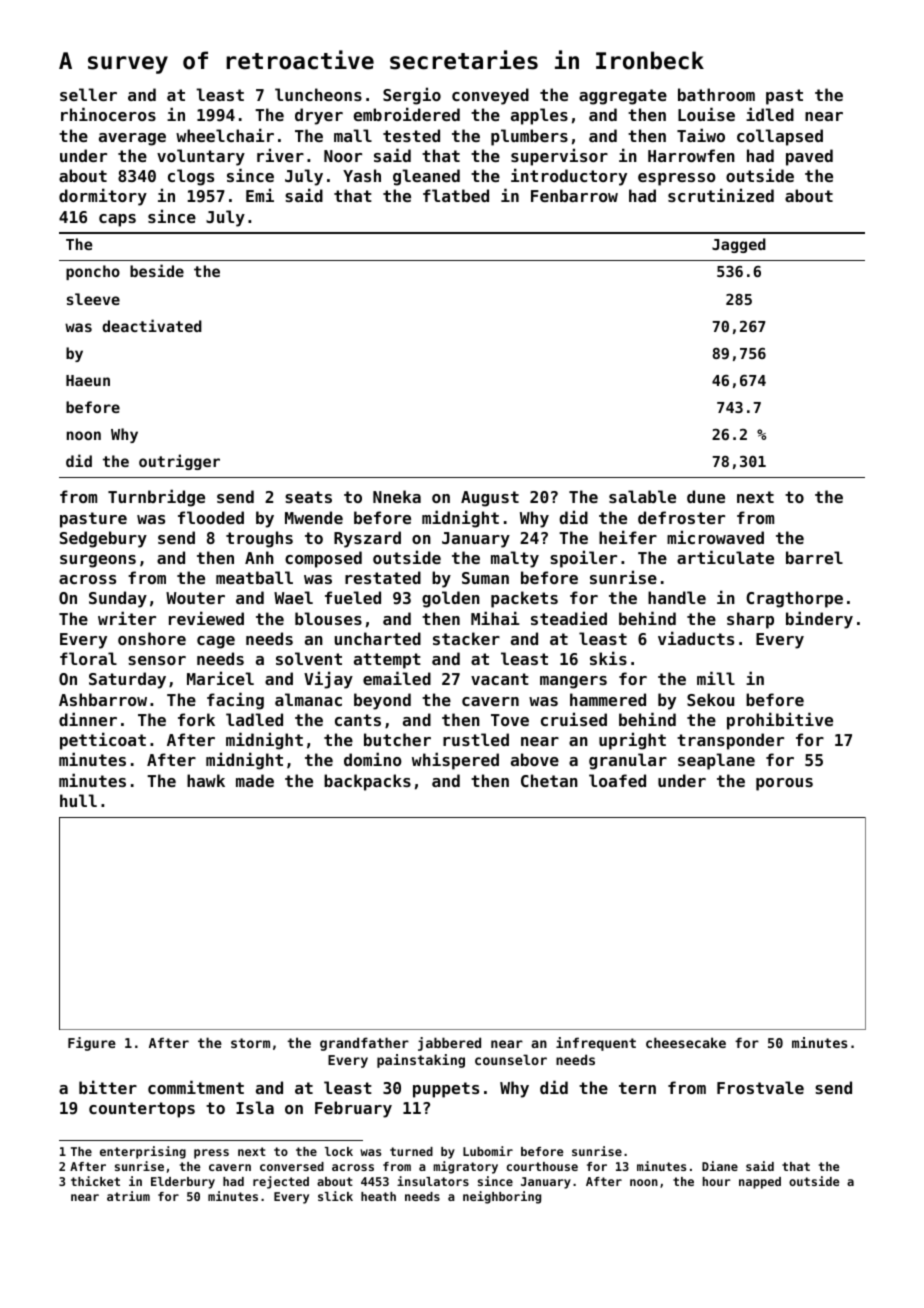 The width and height of the document is (924, 1308). I want to click on idled, so click(770, 114).
